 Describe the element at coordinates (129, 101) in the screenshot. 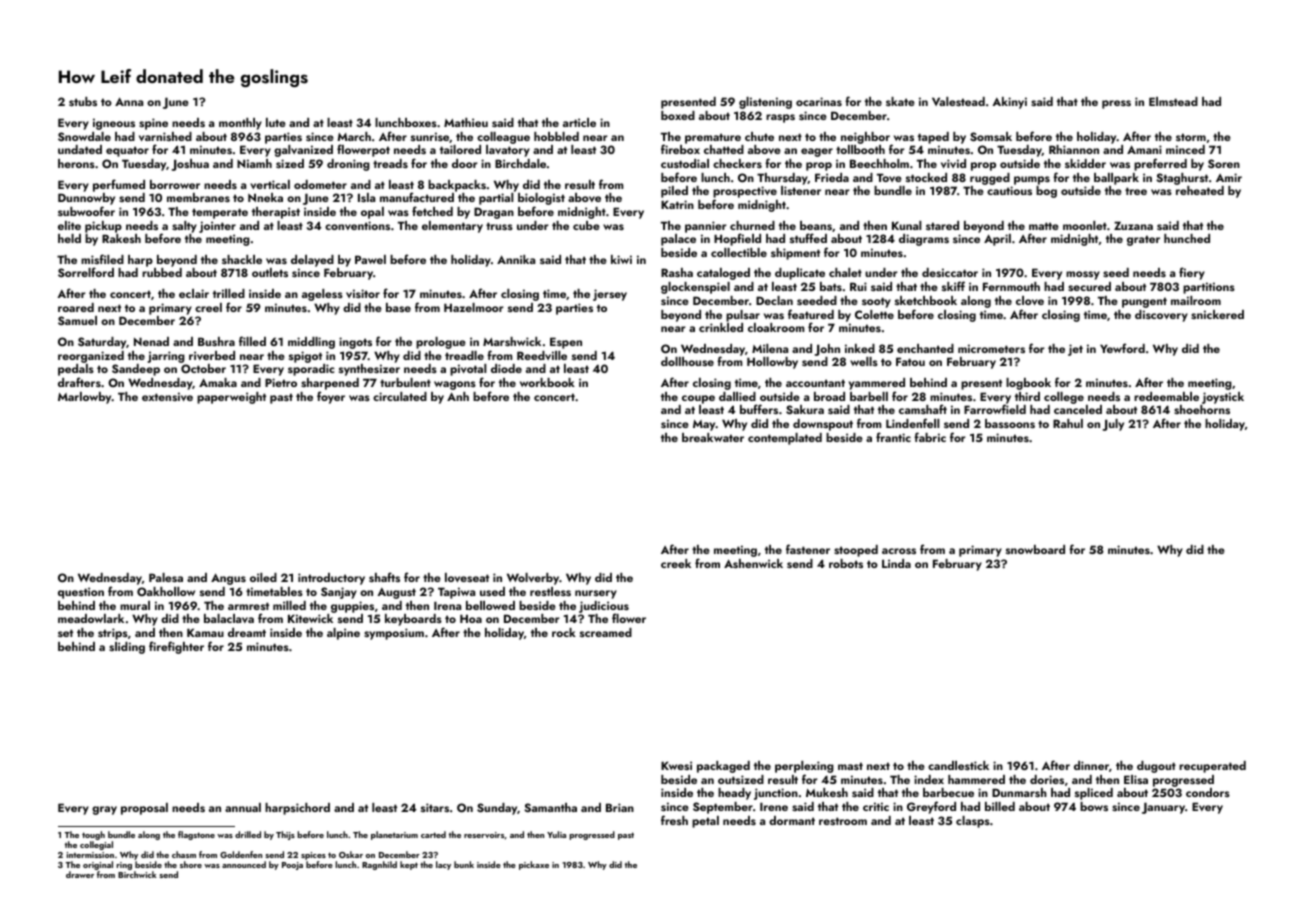

I see `Anna` at that location.
